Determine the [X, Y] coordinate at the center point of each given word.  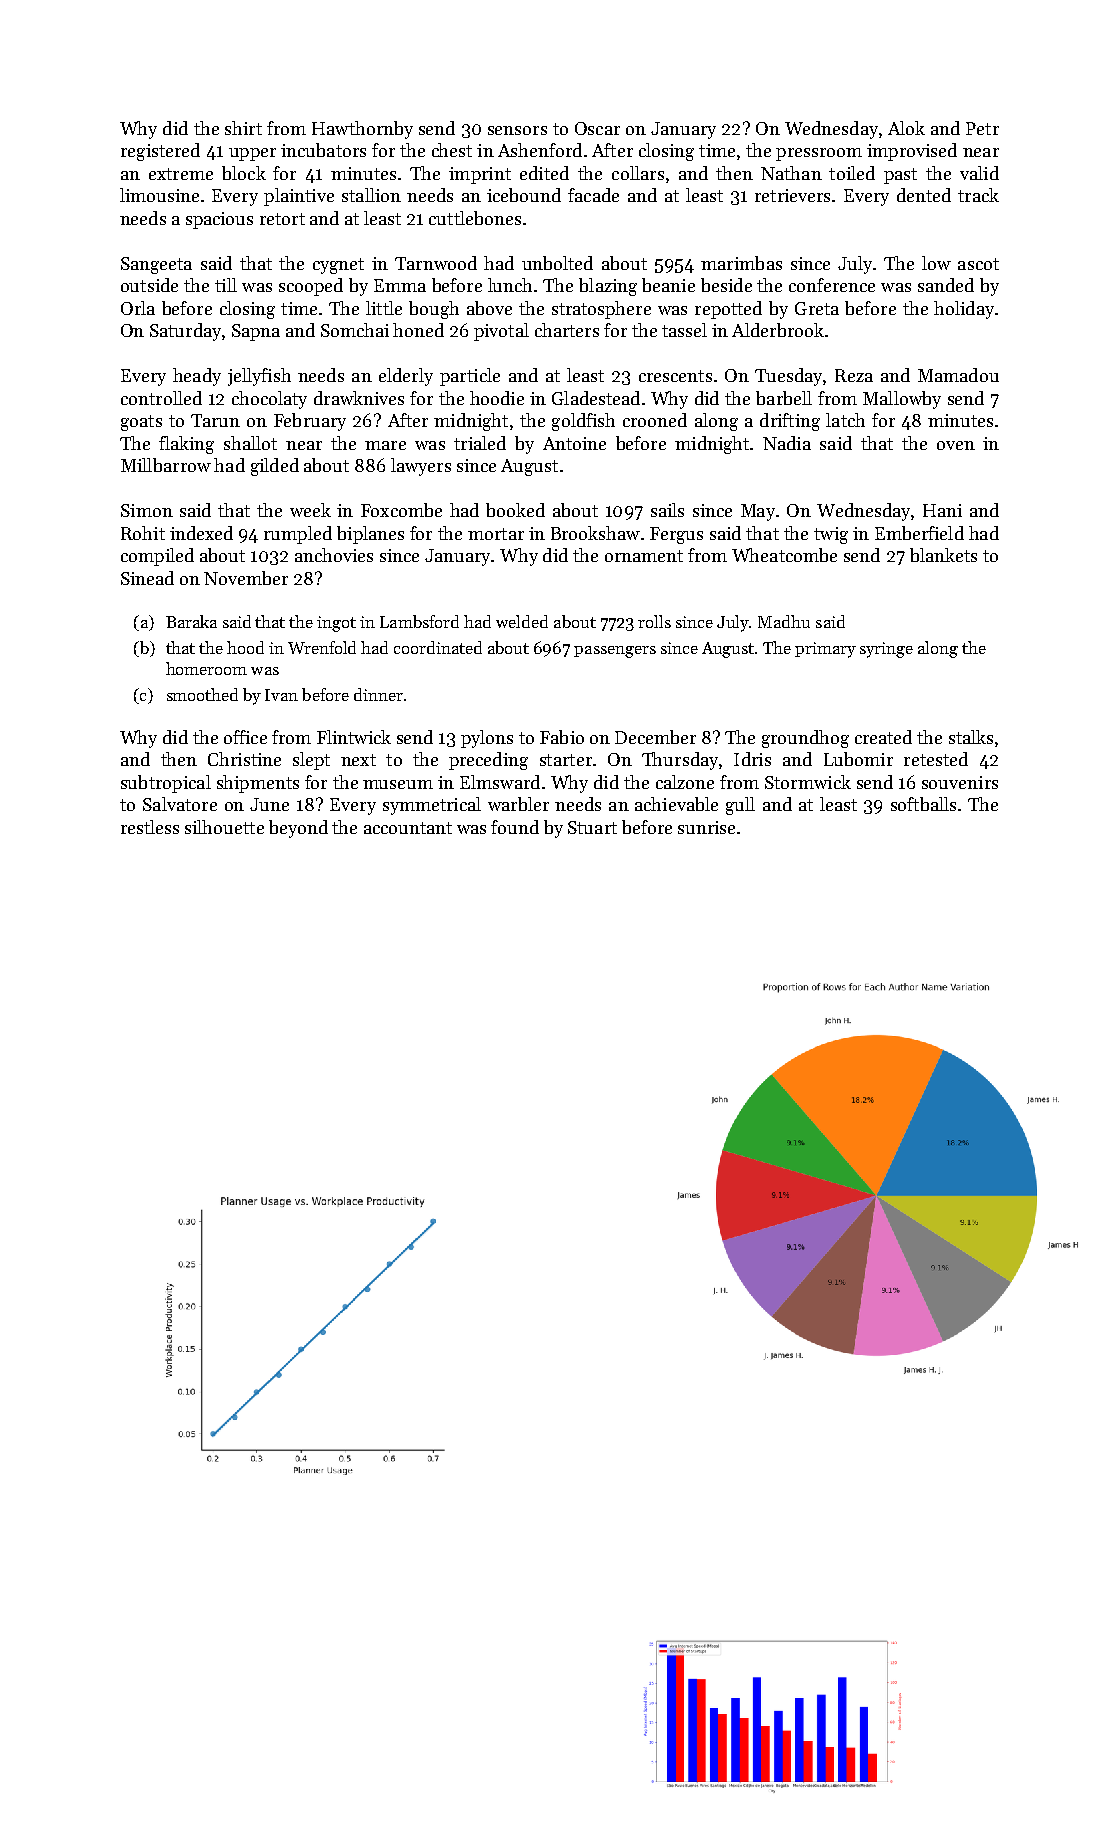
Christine [244, 759]
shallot [250, 443]
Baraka [191, 621]
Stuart [592, 827]
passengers [615, 652]
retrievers [792, 195]
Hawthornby [362, 130]
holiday [964, 310]
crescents [675, 376]
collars [638, 173]
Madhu [784, 621]
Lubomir [858, 759]
